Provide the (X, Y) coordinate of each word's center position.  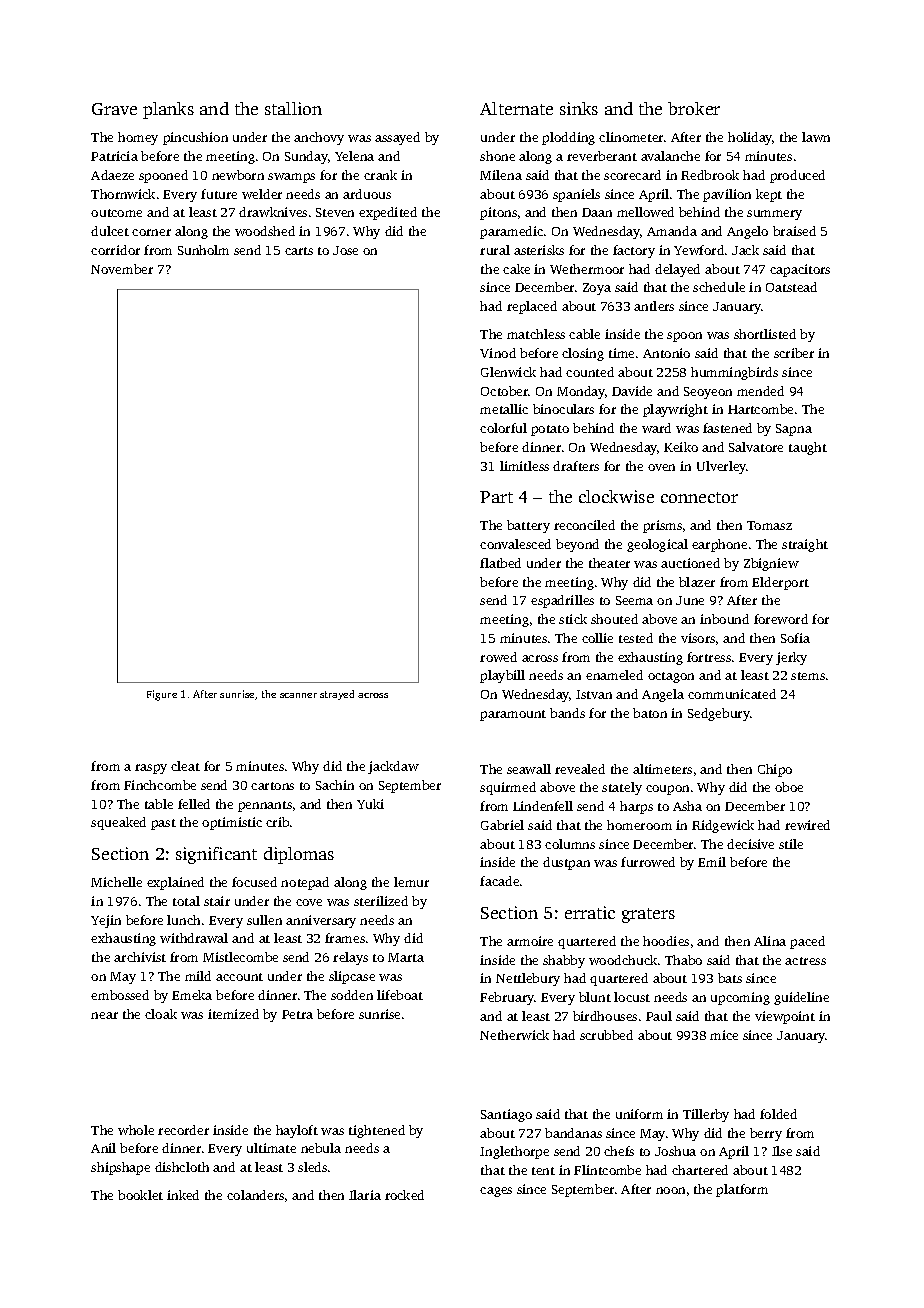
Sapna (794, 430)
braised (794, 231)
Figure (162, 695)
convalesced (515, 544)
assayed (397, 138)
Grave (114, 109)
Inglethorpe (514, 1152)
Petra (297, 1014)
